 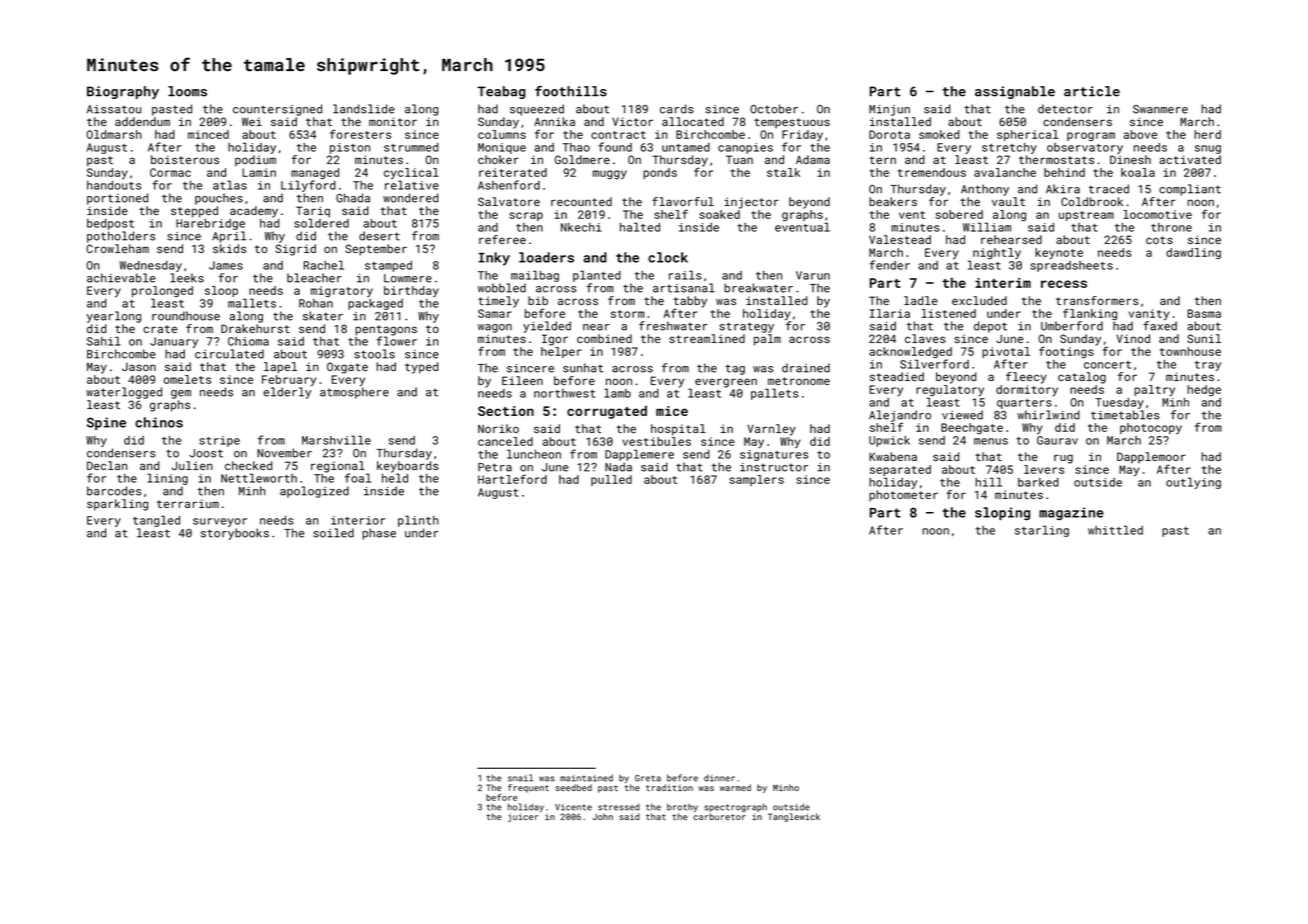 What do you see at coordinates (1015, 92) in the document?
I see `assignable` at bounding box center [1015, 92].
